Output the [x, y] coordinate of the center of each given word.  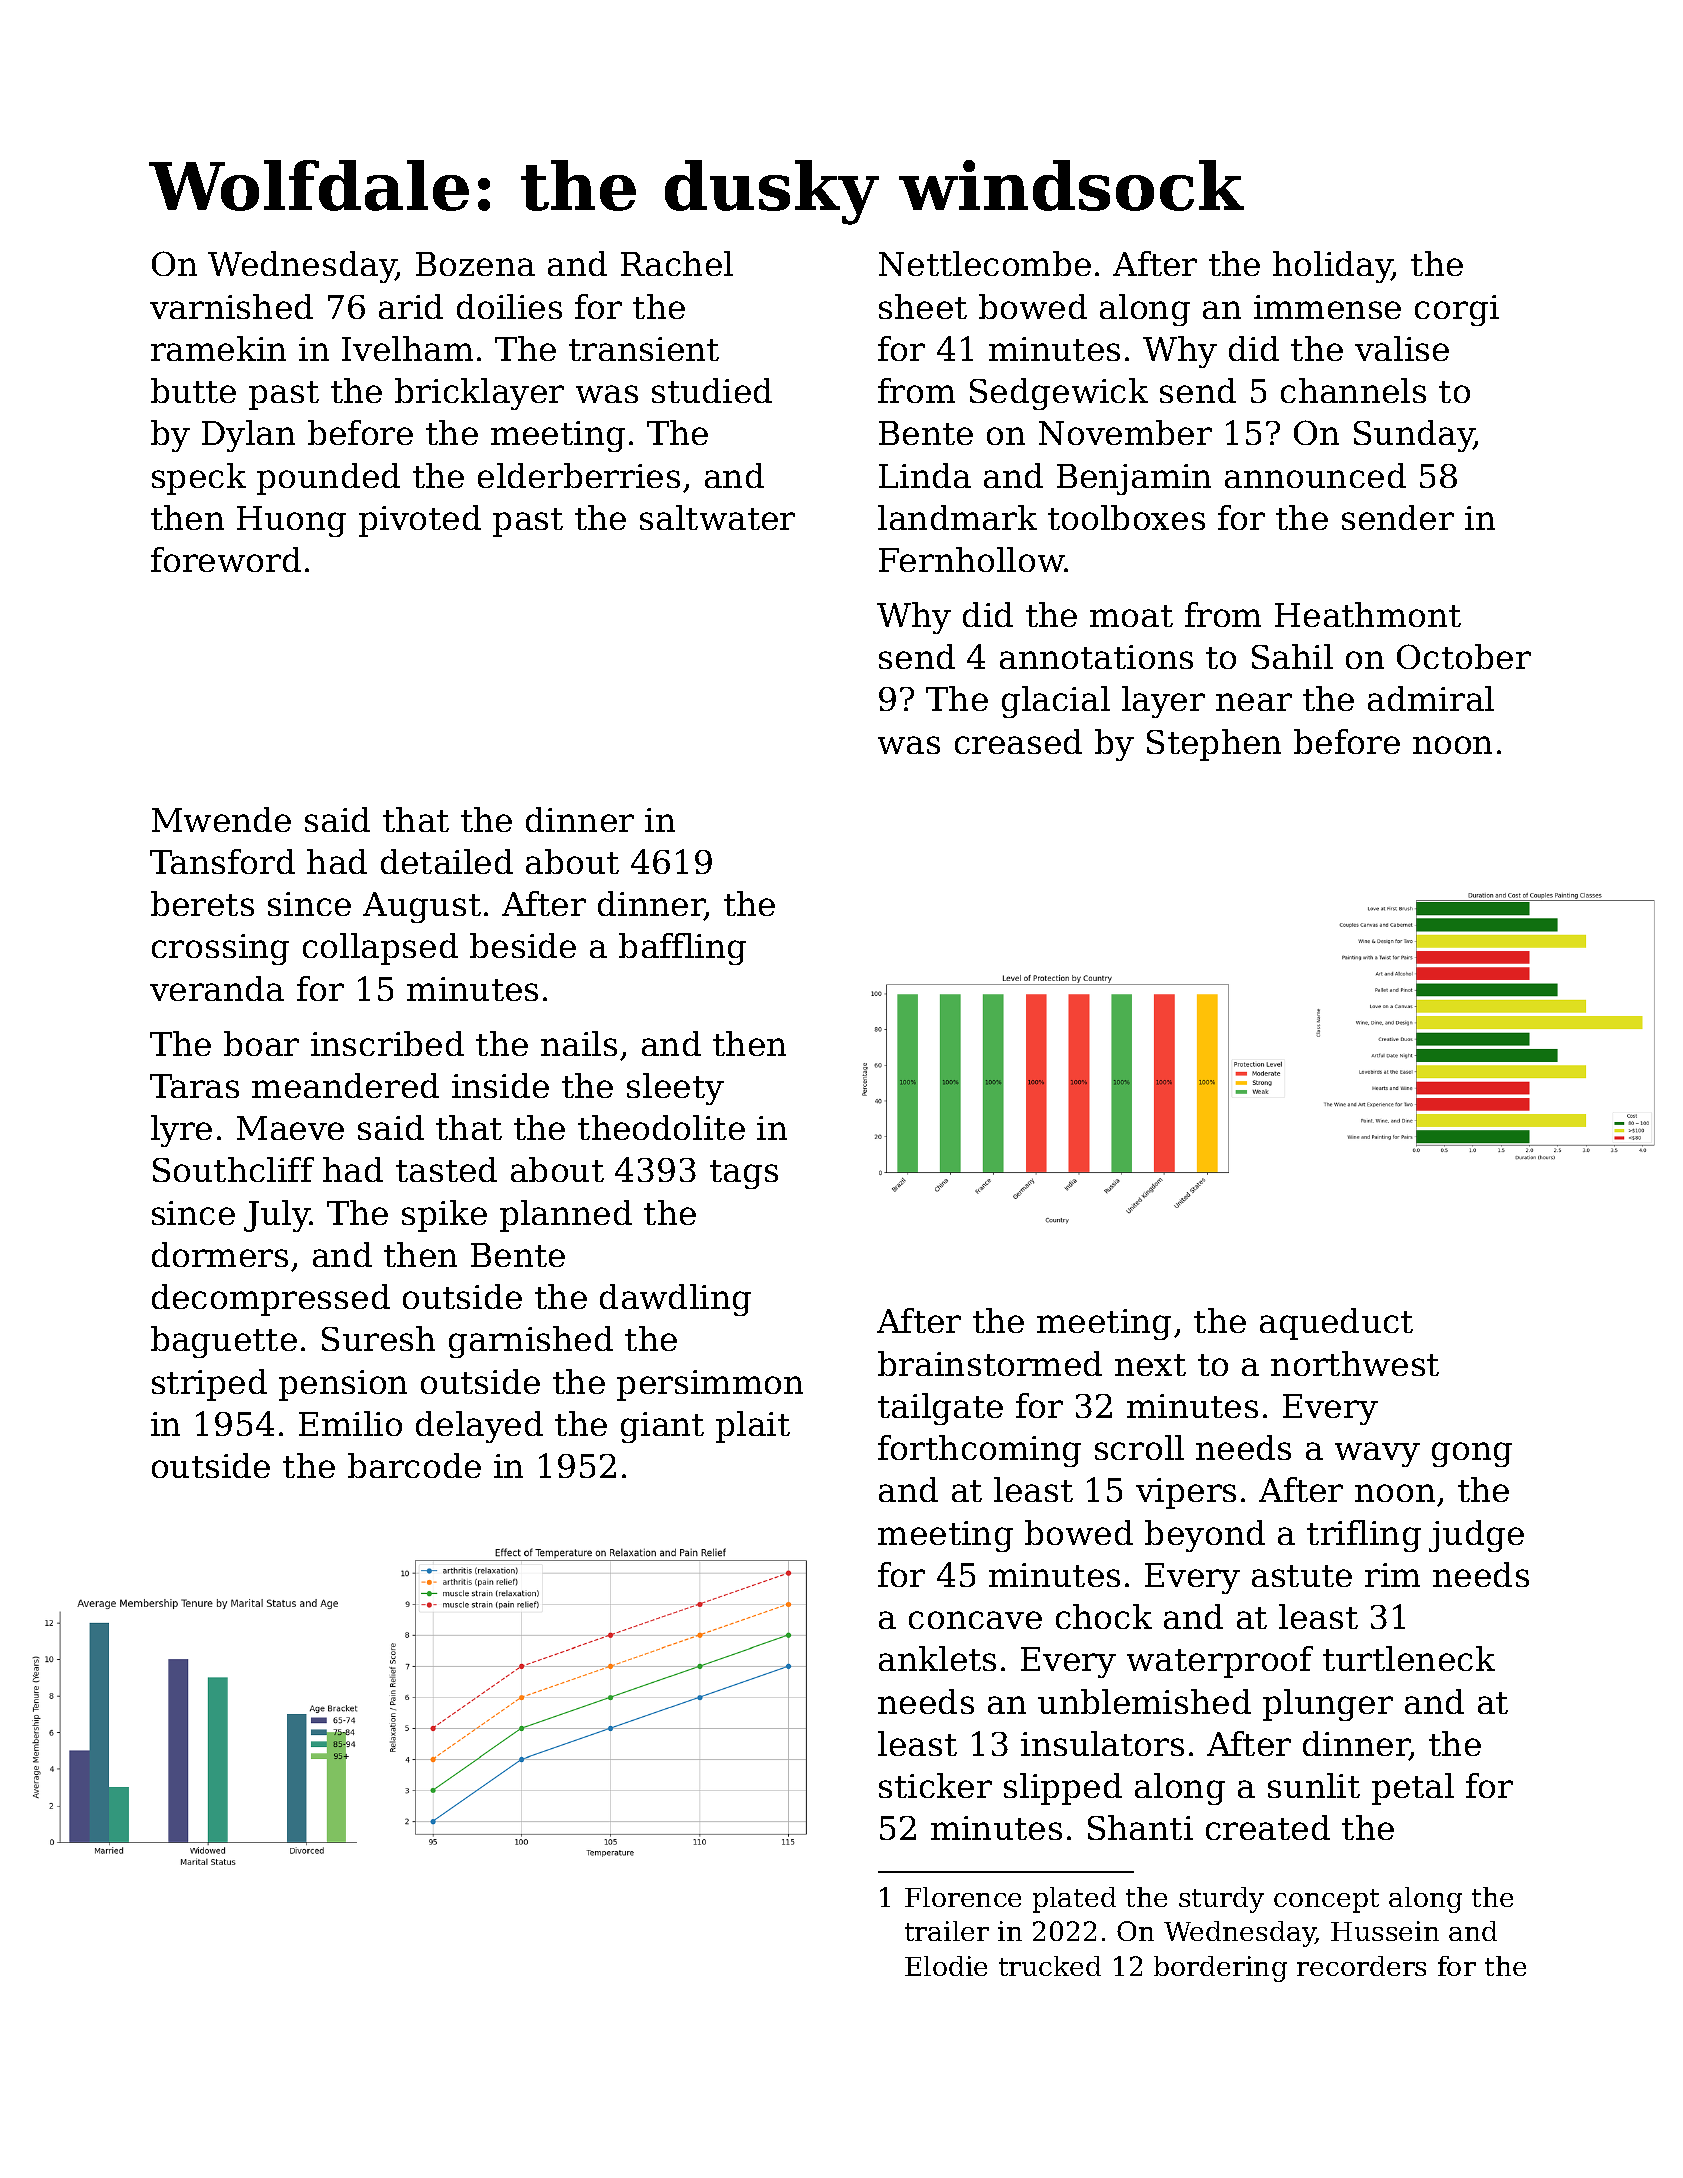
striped [209, 1385]
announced [1315, 475]
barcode [414, 1465]
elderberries [579, 475]
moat [1131, 616]
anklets [937, 1658]
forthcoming [979, 1451]
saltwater [717, 517]
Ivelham [407, 348]
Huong [291, 521]
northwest [1355, 1363]
